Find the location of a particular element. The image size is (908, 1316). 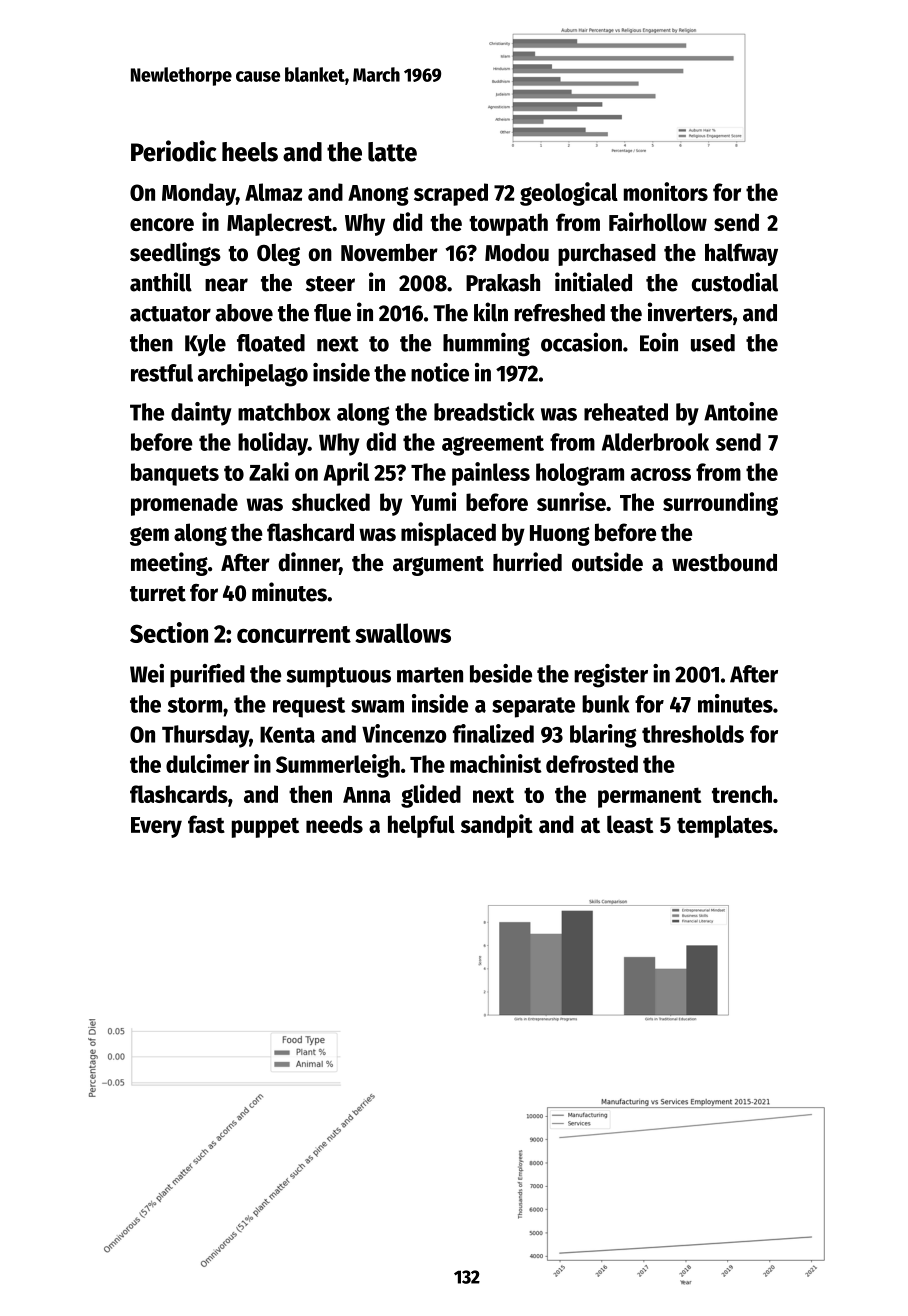

Kyle is located at coordinates (205, 345).
